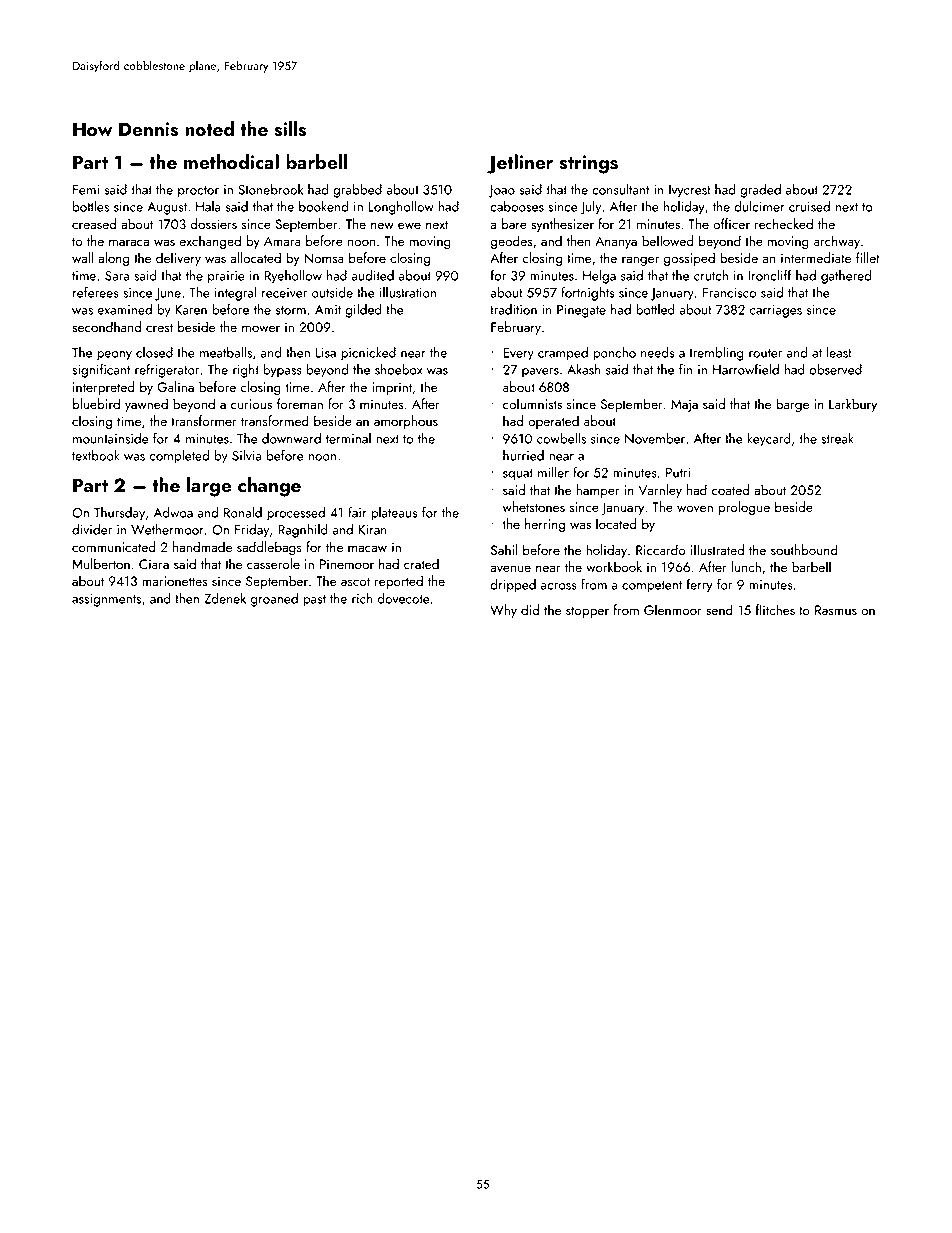  I want to click on prairie, so click(226, 277).
